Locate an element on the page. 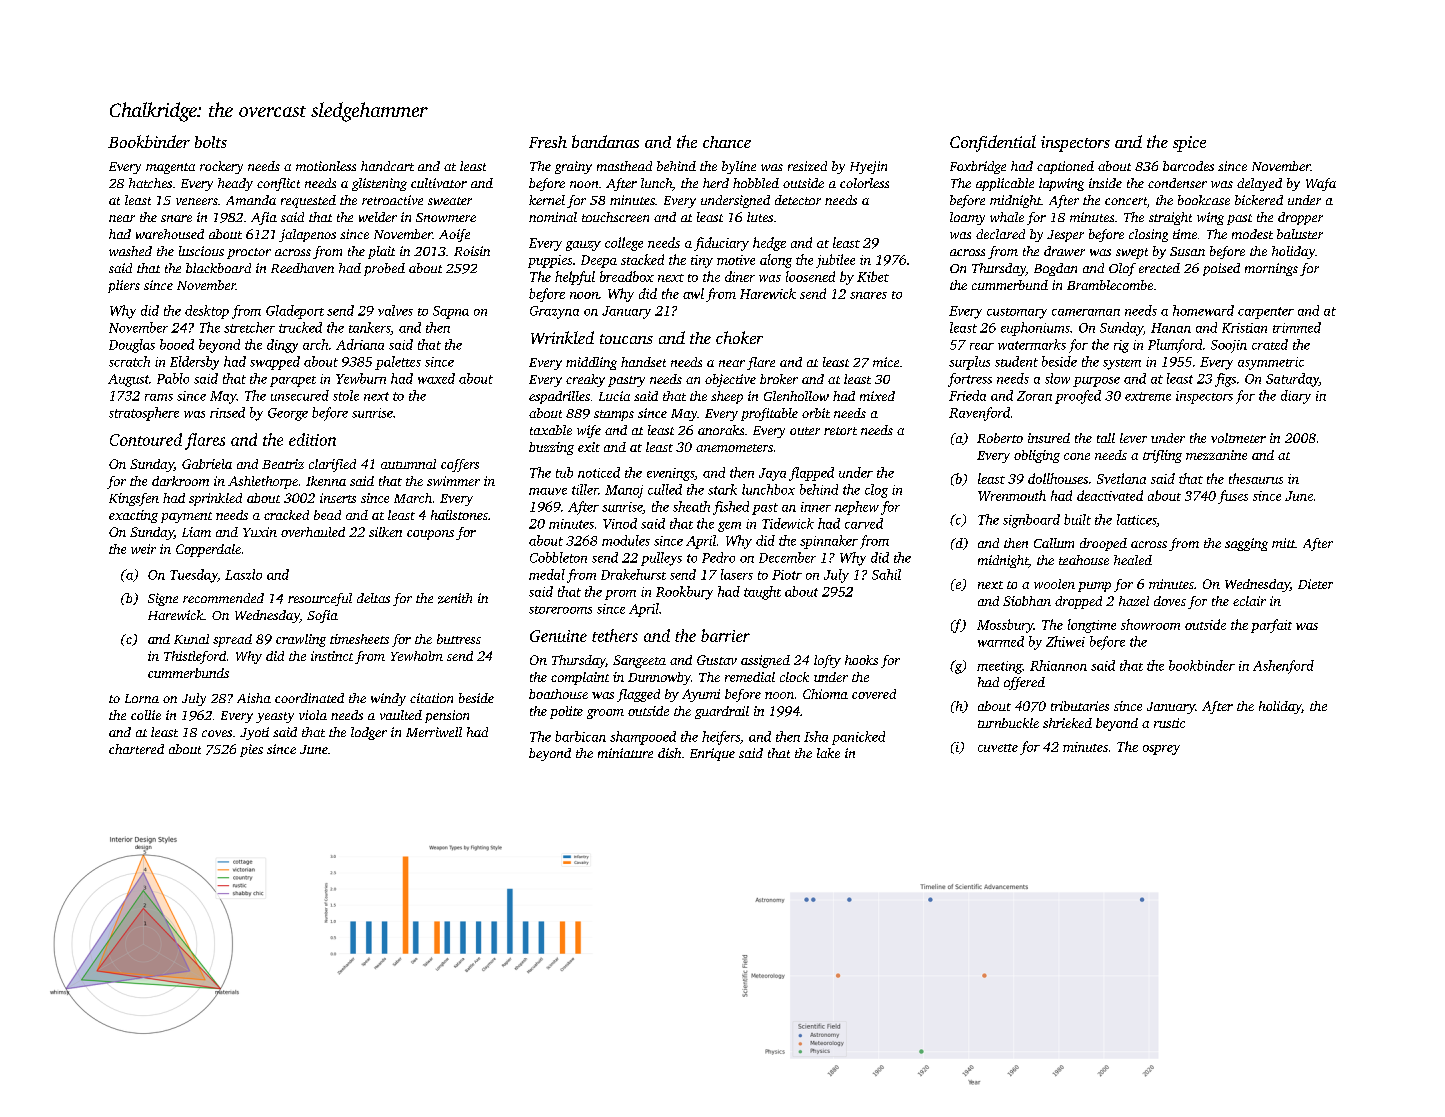 This page has height=1117, width=1445. modules is located at coordinates (626, 540).
